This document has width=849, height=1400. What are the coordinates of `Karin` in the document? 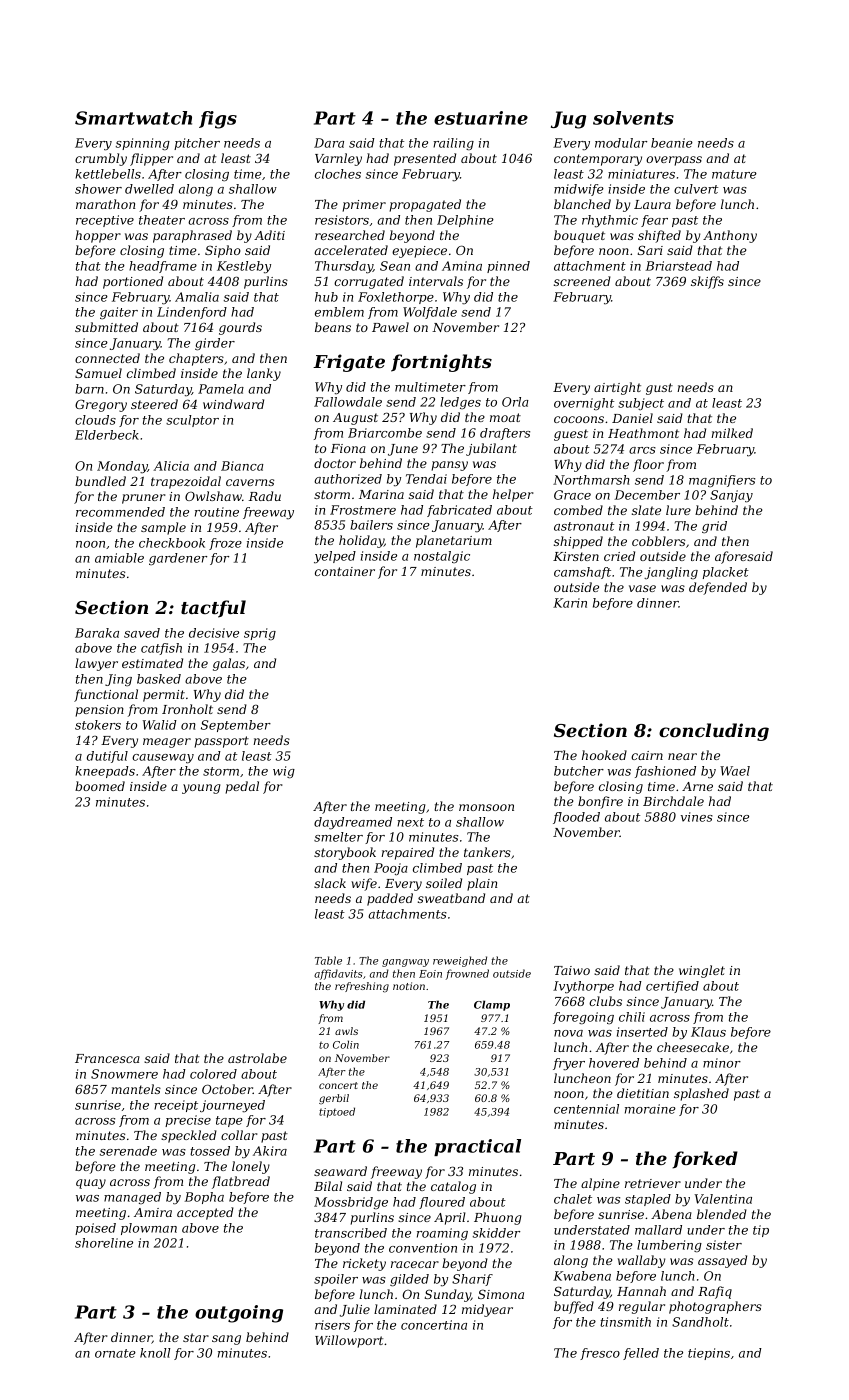 It's located at (570, 603).
